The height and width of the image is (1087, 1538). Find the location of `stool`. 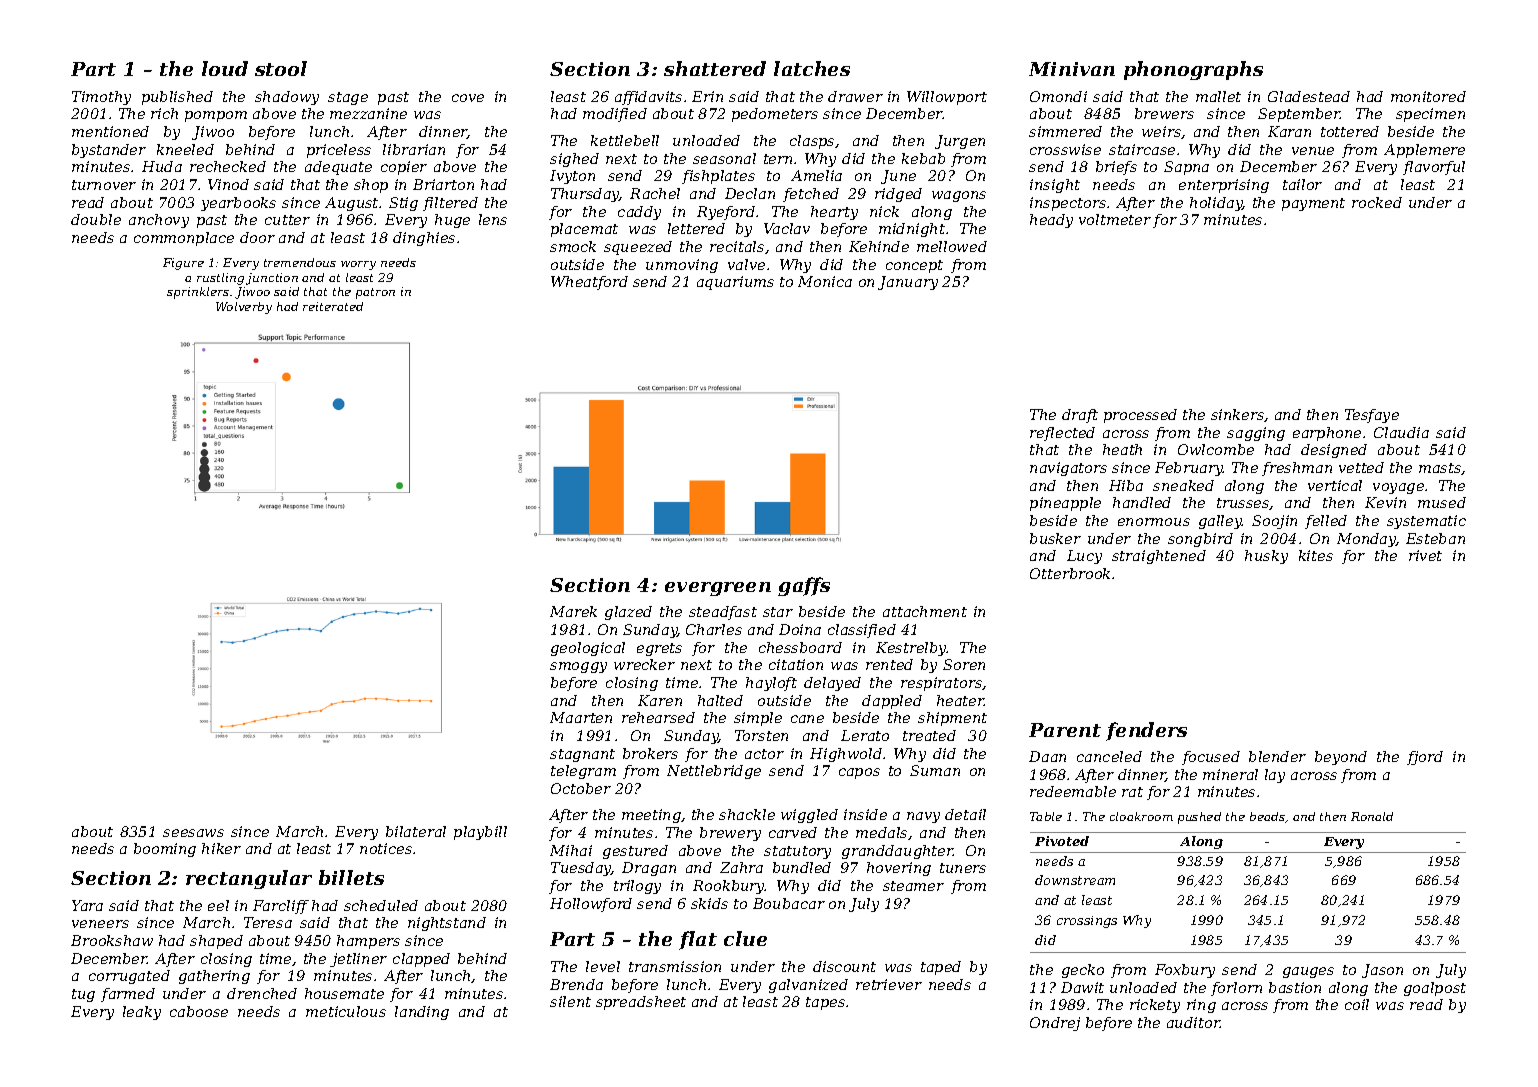

stool is located at coordinates (281, 68).
